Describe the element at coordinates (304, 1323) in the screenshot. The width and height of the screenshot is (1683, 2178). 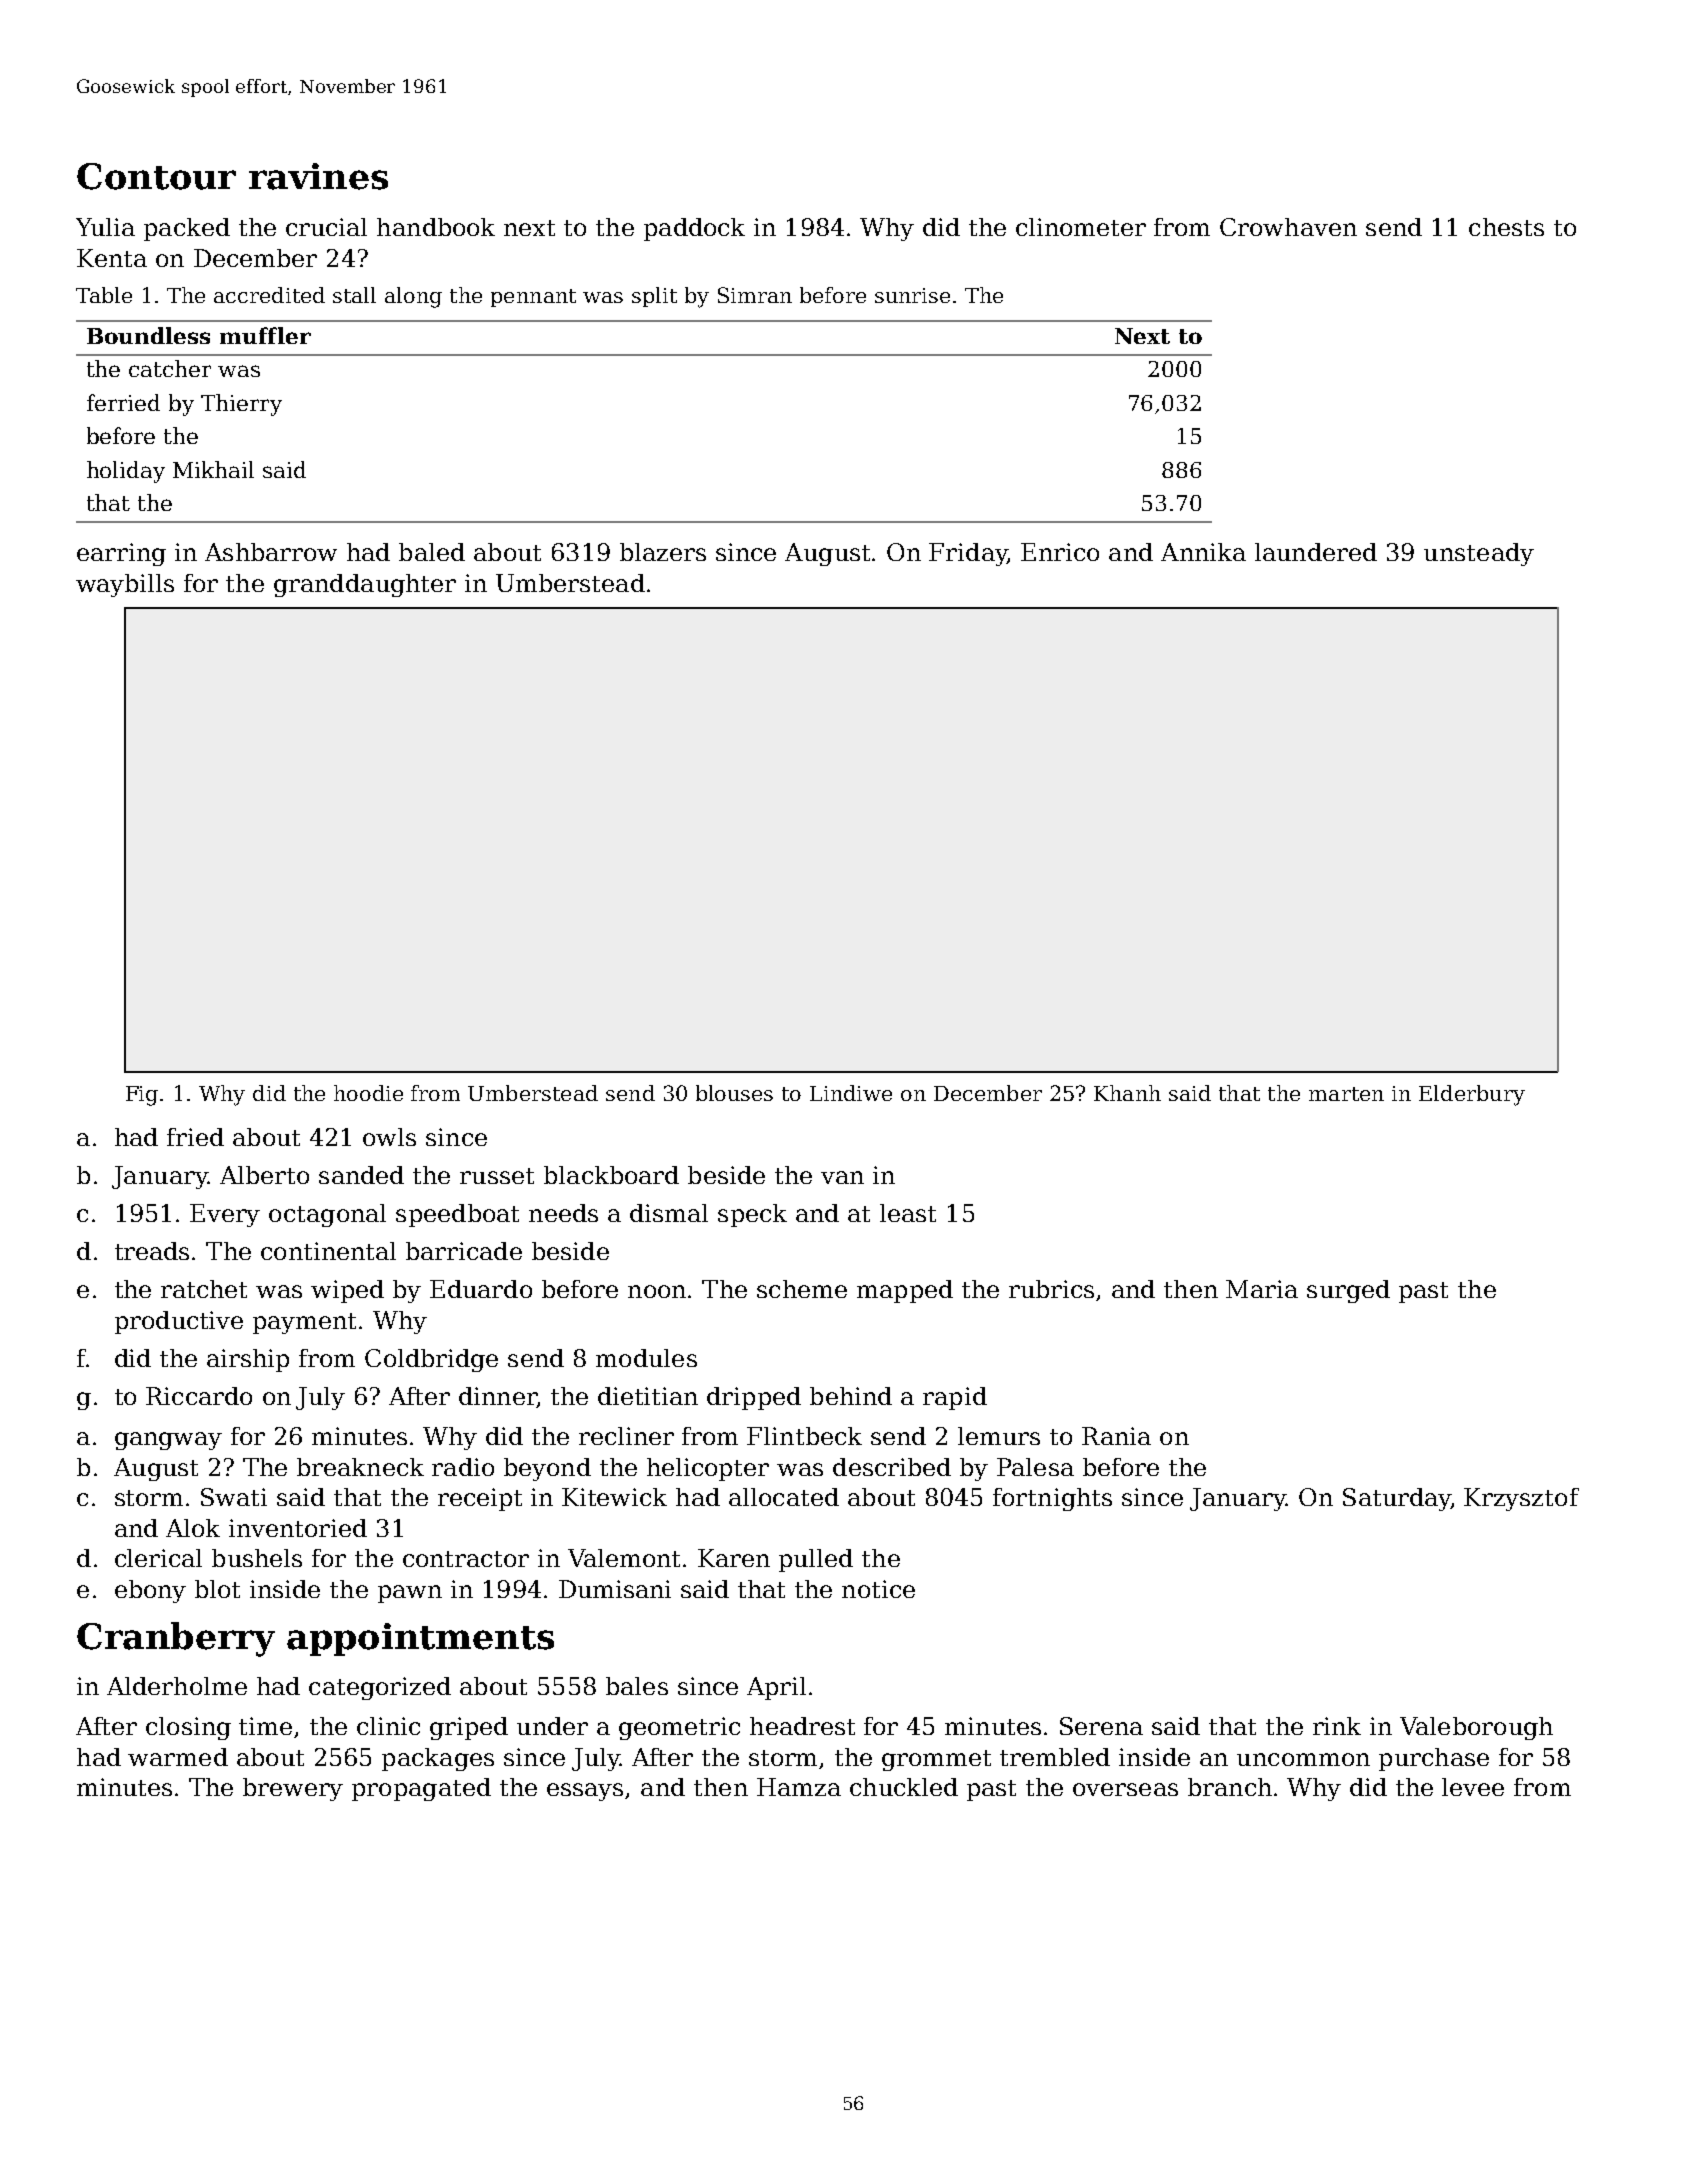
I see `payment` at that location.
